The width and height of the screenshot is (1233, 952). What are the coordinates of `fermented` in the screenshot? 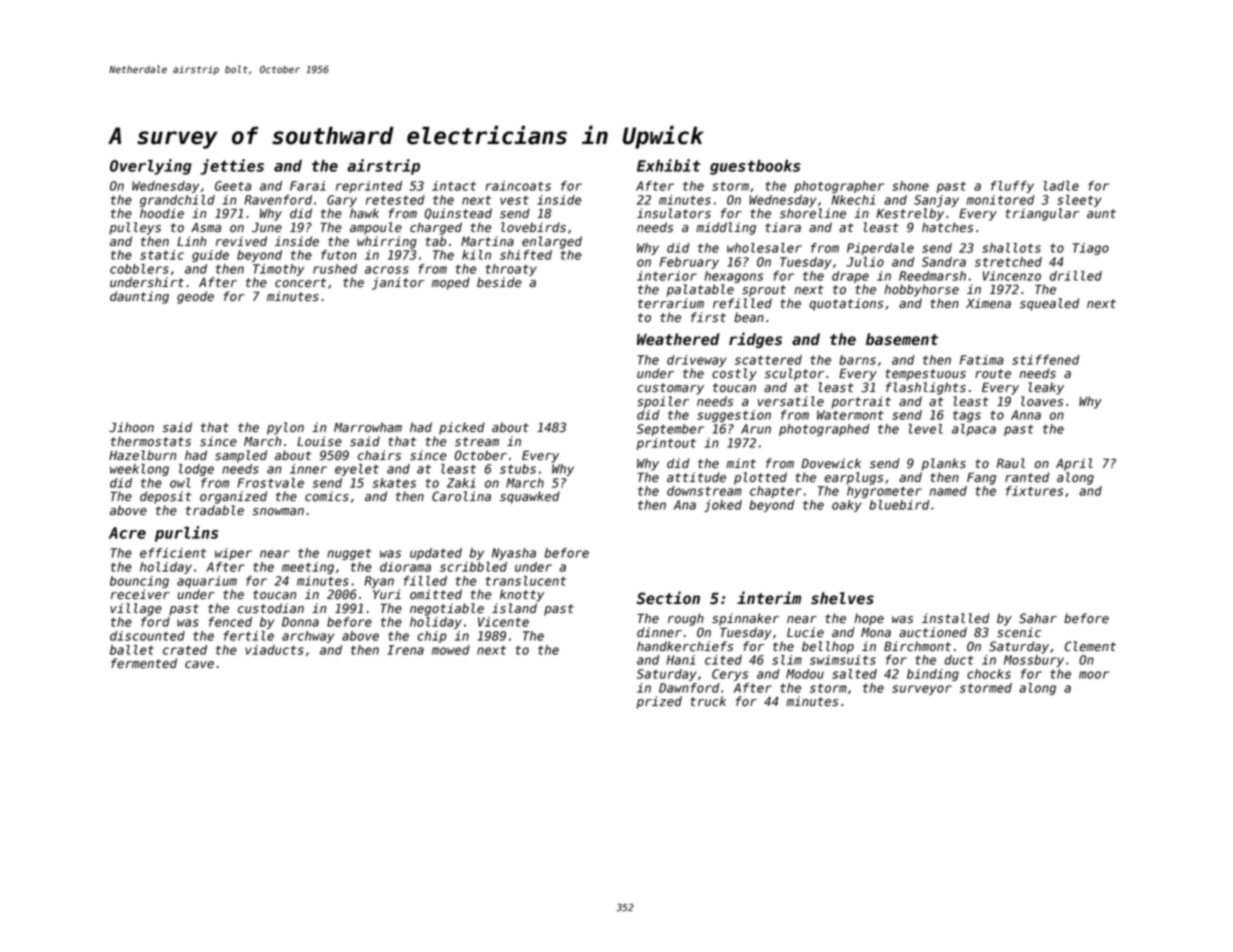 It's located at (144, 663).
